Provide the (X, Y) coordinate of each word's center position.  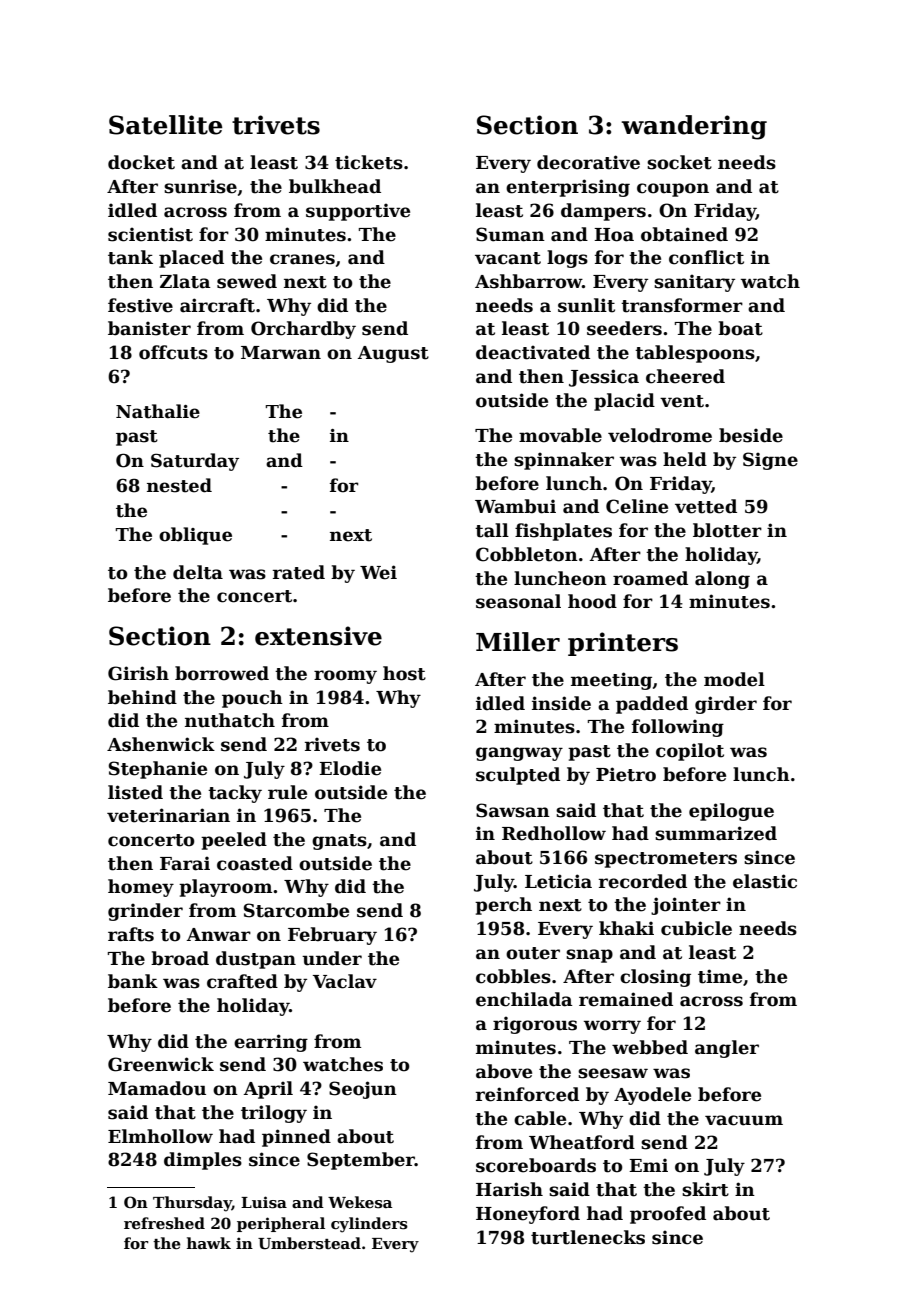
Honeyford (528, 1215)
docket (141, 162)
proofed (668, 1215)
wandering (694, 127)
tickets (369, 162)
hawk (209, 1243)
